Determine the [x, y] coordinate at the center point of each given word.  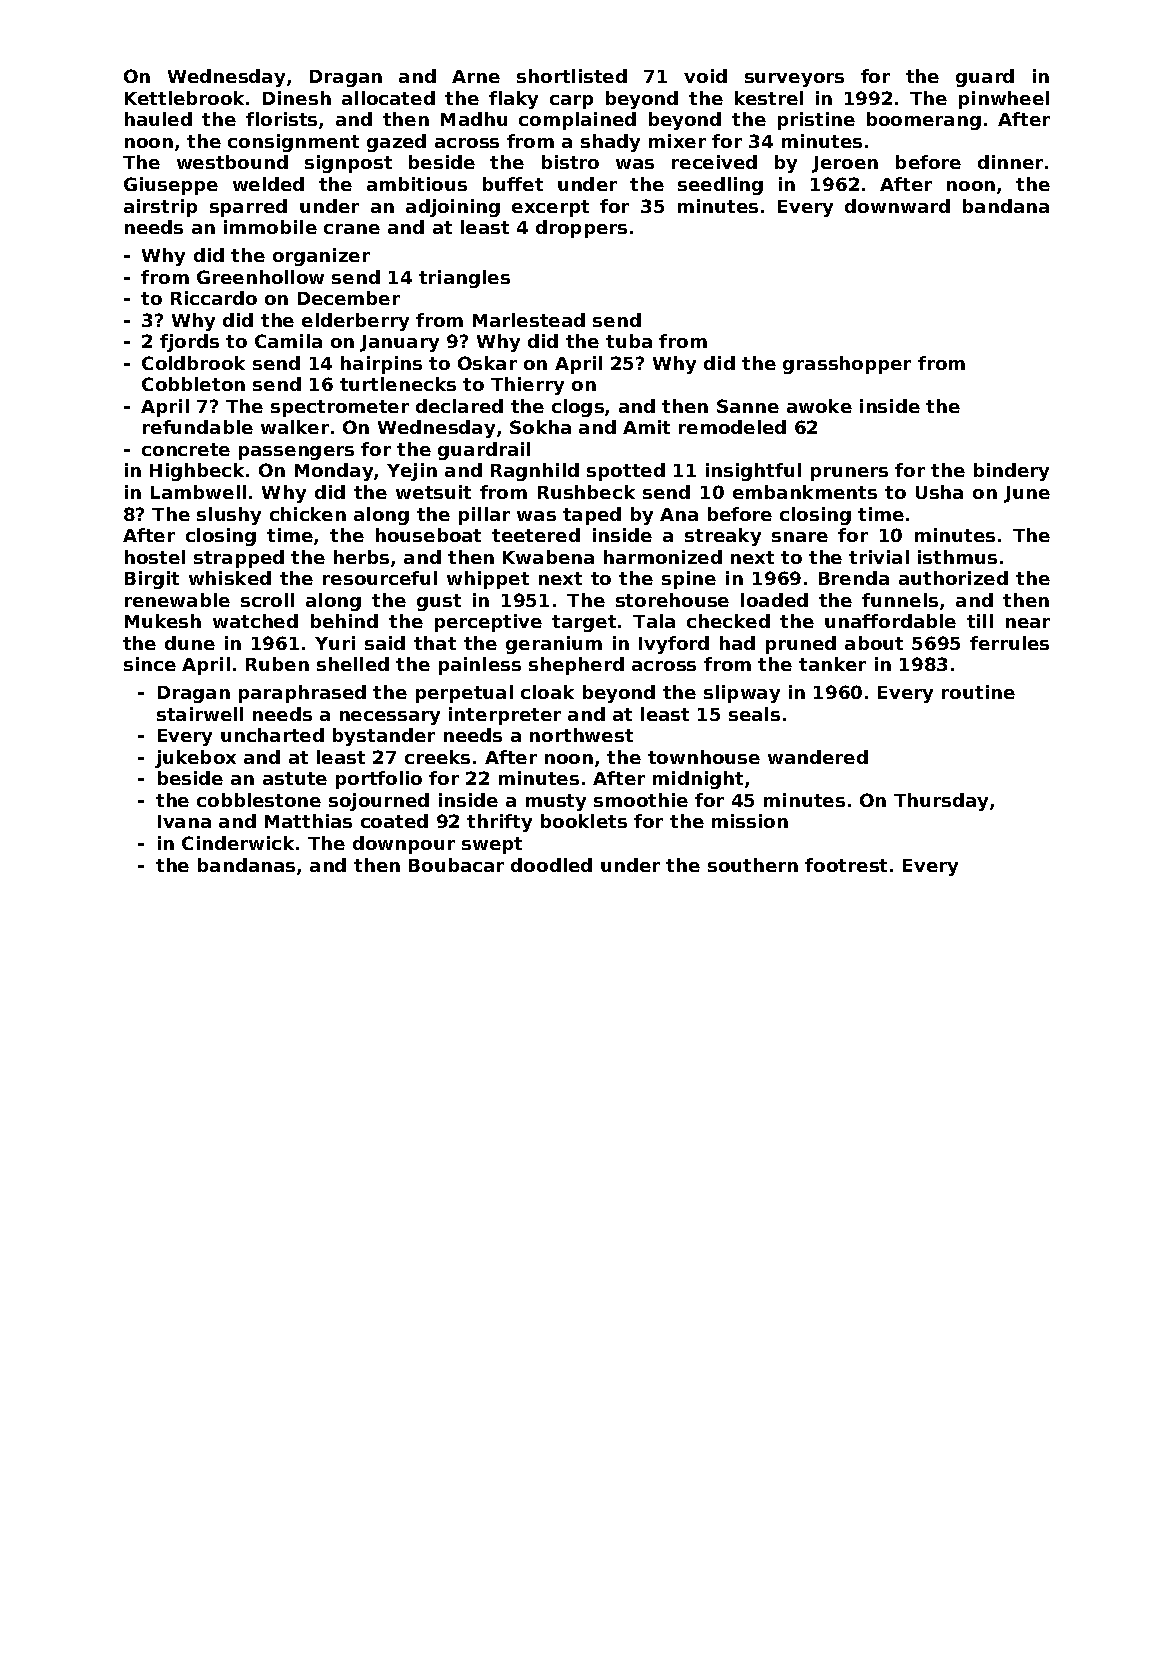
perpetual [464, 694]
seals [754, 714]
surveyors [794, 80]
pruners [849, 474]
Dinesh [297, 98]
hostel [155, 557]
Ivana [184, 821]
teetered [536, 535]
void [705, 76]
